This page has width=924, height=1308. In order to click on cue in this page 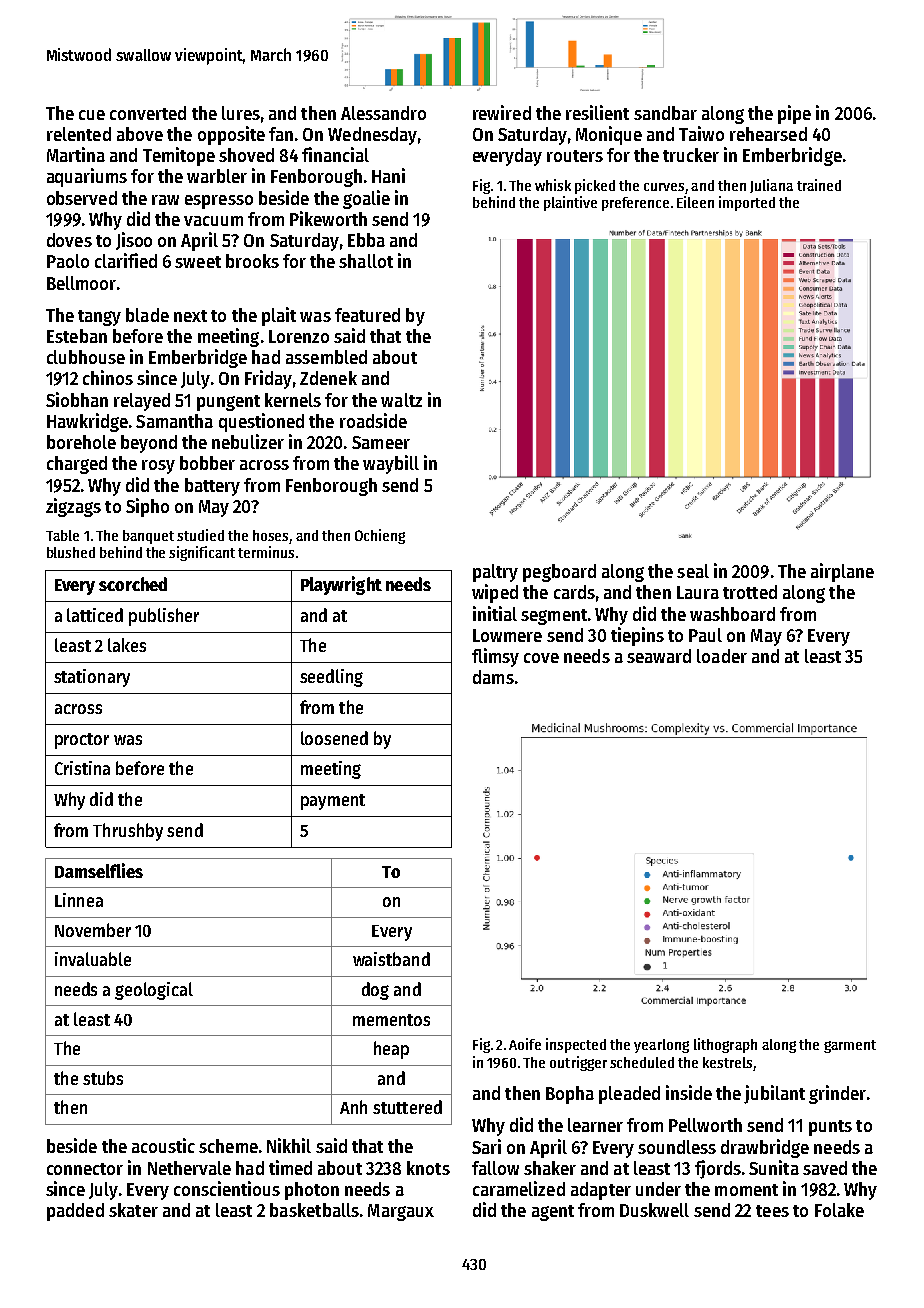, I will do `click(92, 115)`.
